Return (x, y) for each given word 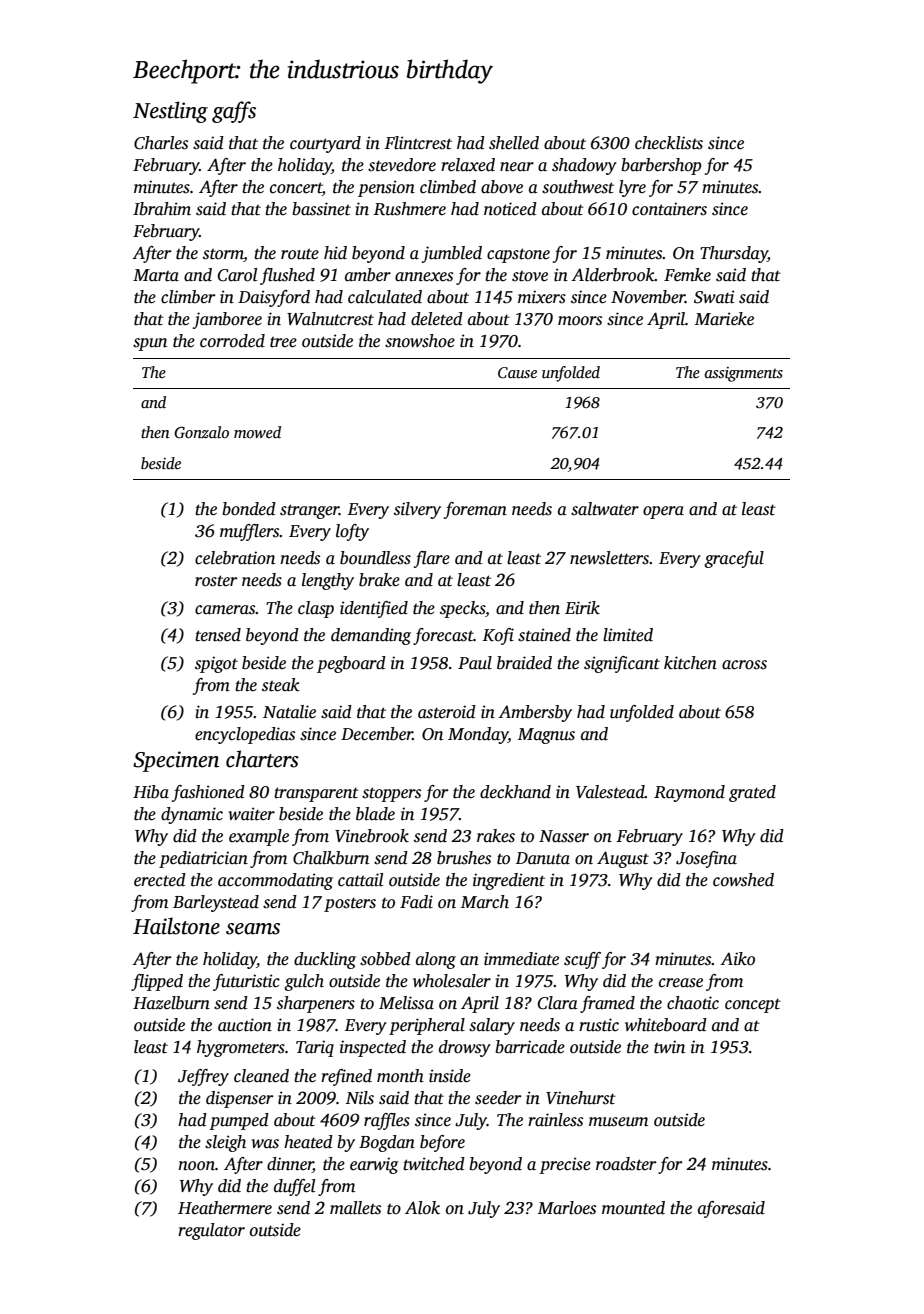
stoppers (391, 794)
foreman (475, 510)
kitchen (690, 663)
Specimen (176, 761)
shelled (514, 143)
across (744, 665)
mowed (257, 432)
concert (296, 189)
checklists (669, 143)
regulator (211, 1231)
